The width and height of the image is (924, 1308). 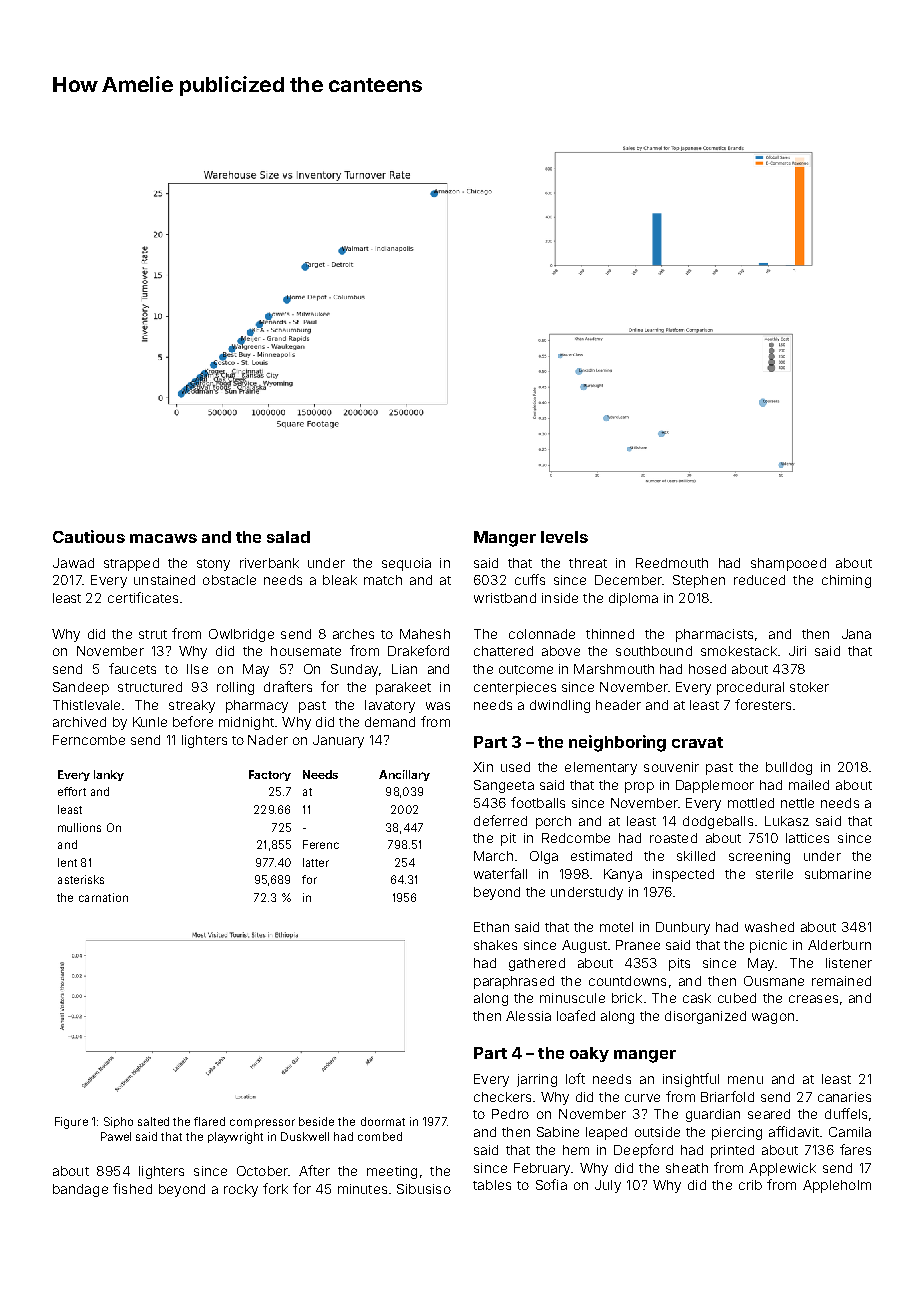 What do you see at coordinates (103, 897) in the image?
I see `carnation` at bounding box center [103, 897].
